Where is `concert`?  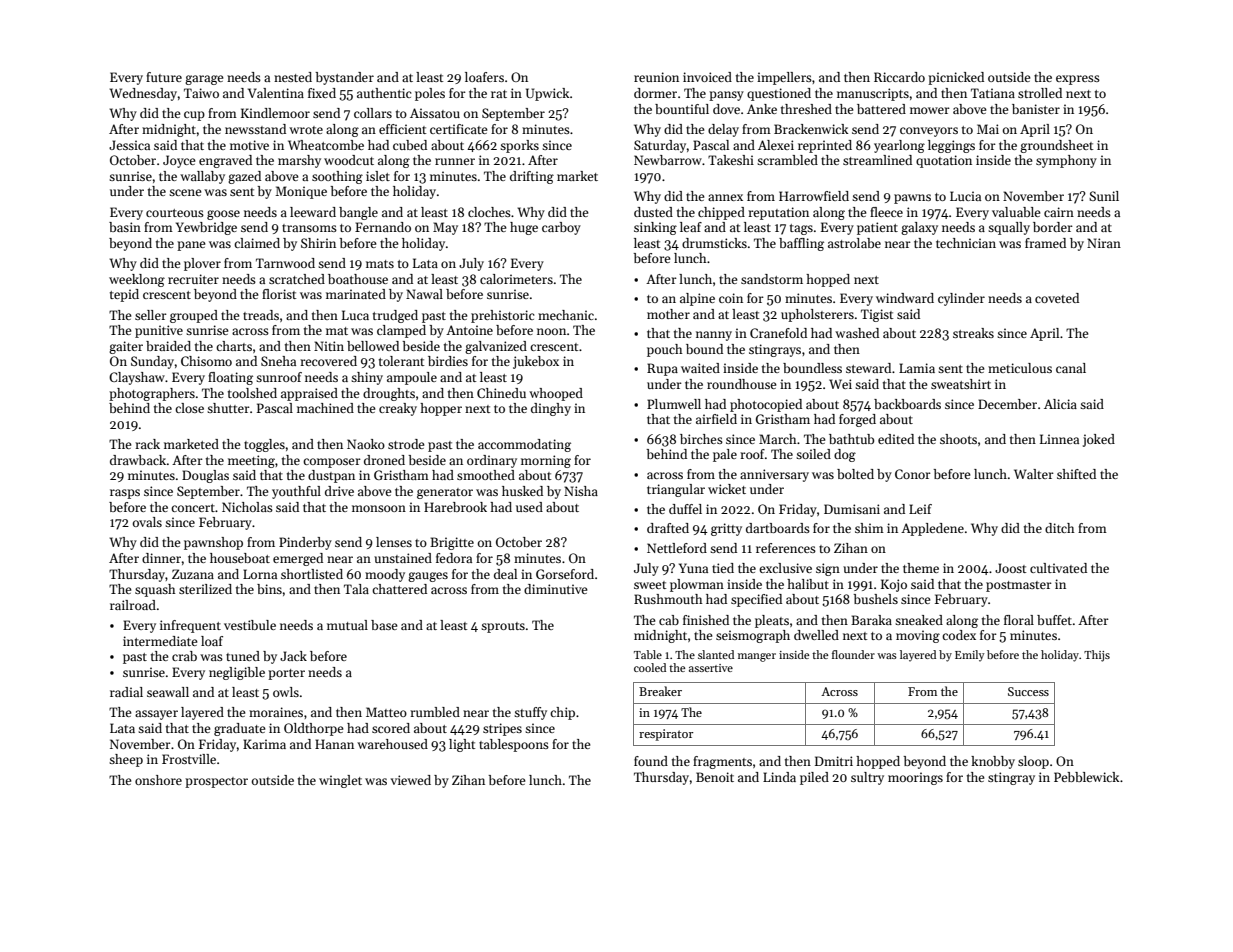 concert is located at coordinates (193, 508).
